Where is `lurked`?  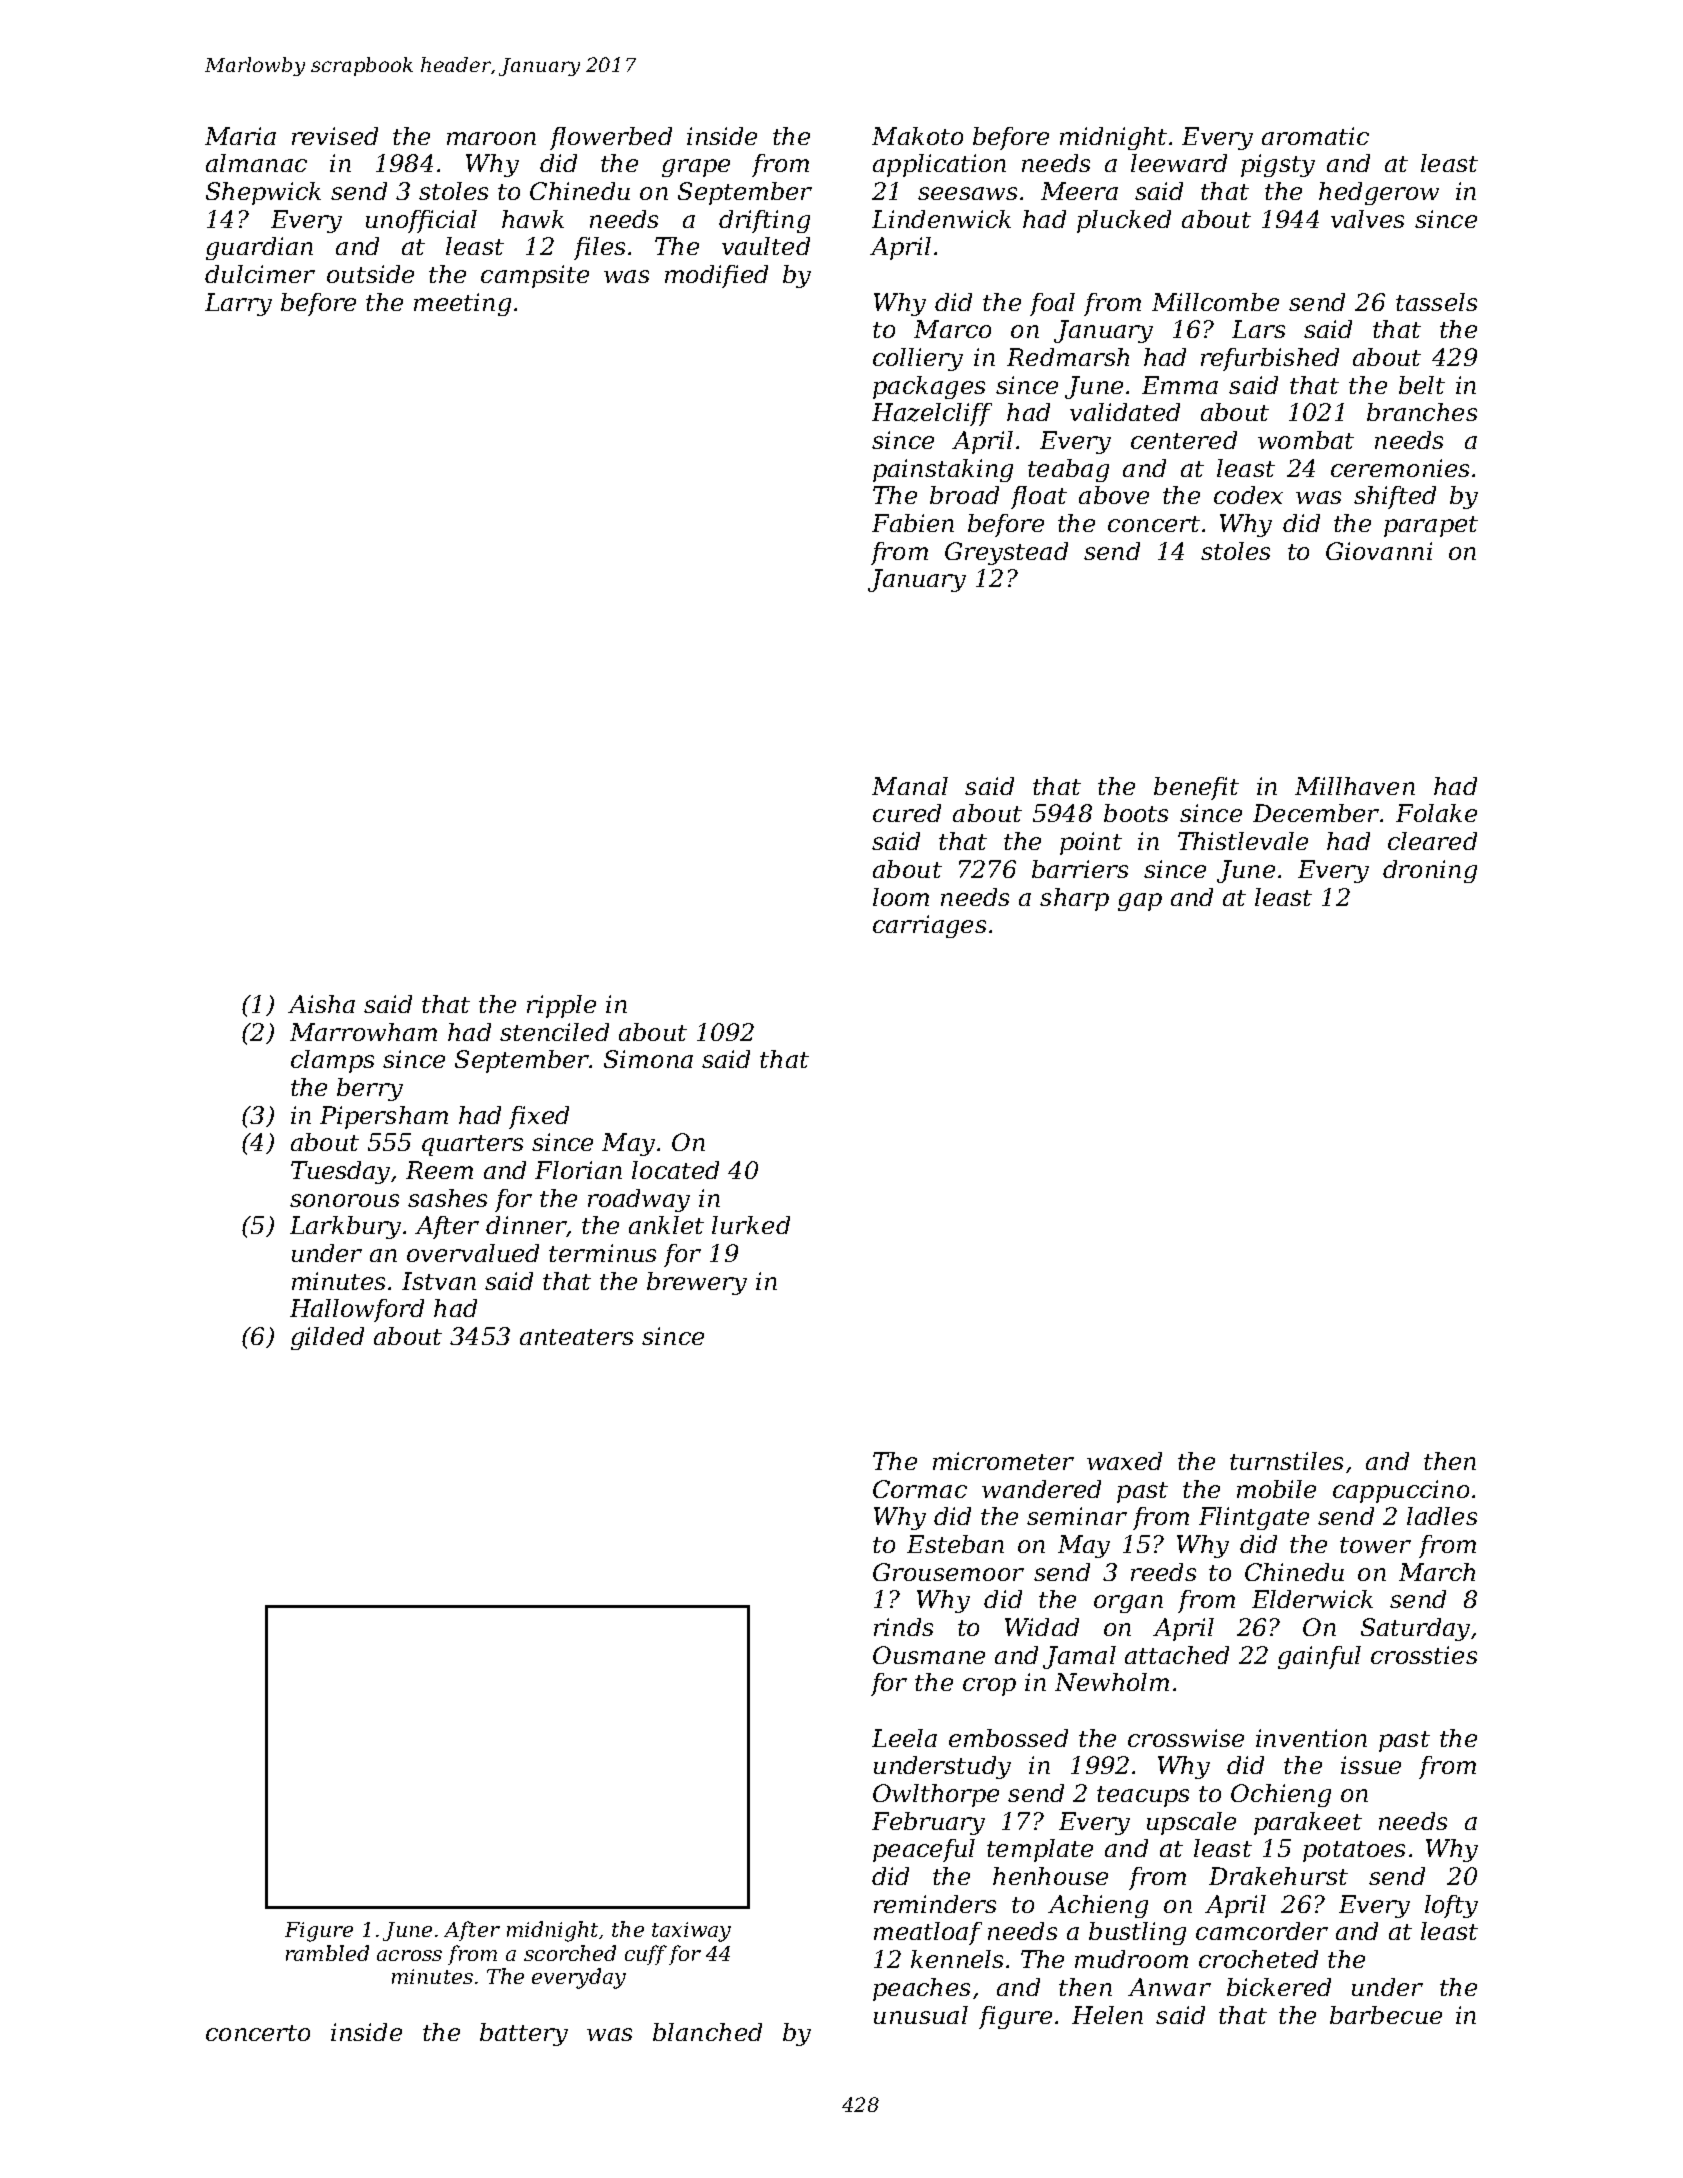 lurked is located at coordinates (751, 1225).
